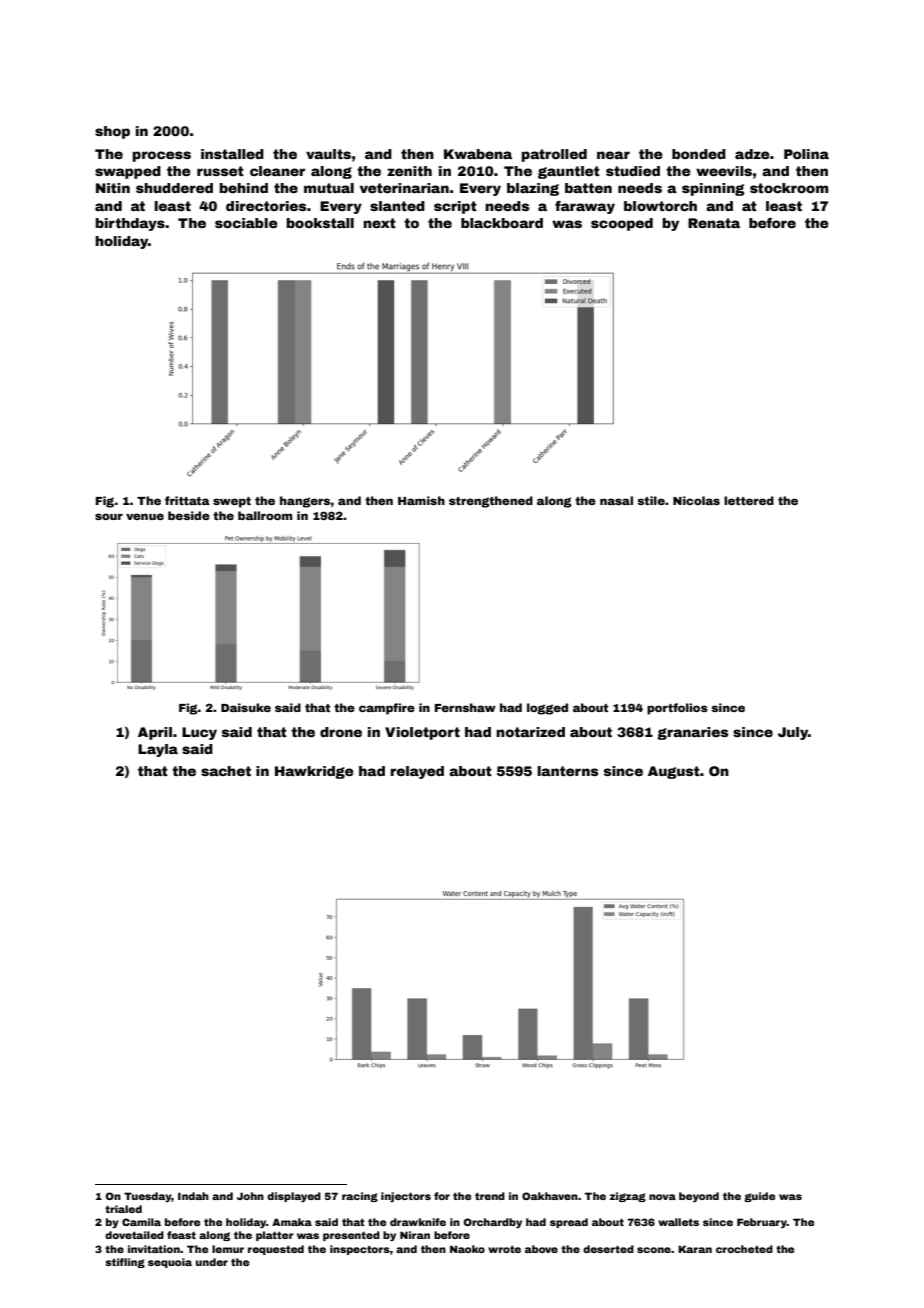  Describe the element at coordinates (714, 223) in the screenshot. I see `Renata` at that location.
